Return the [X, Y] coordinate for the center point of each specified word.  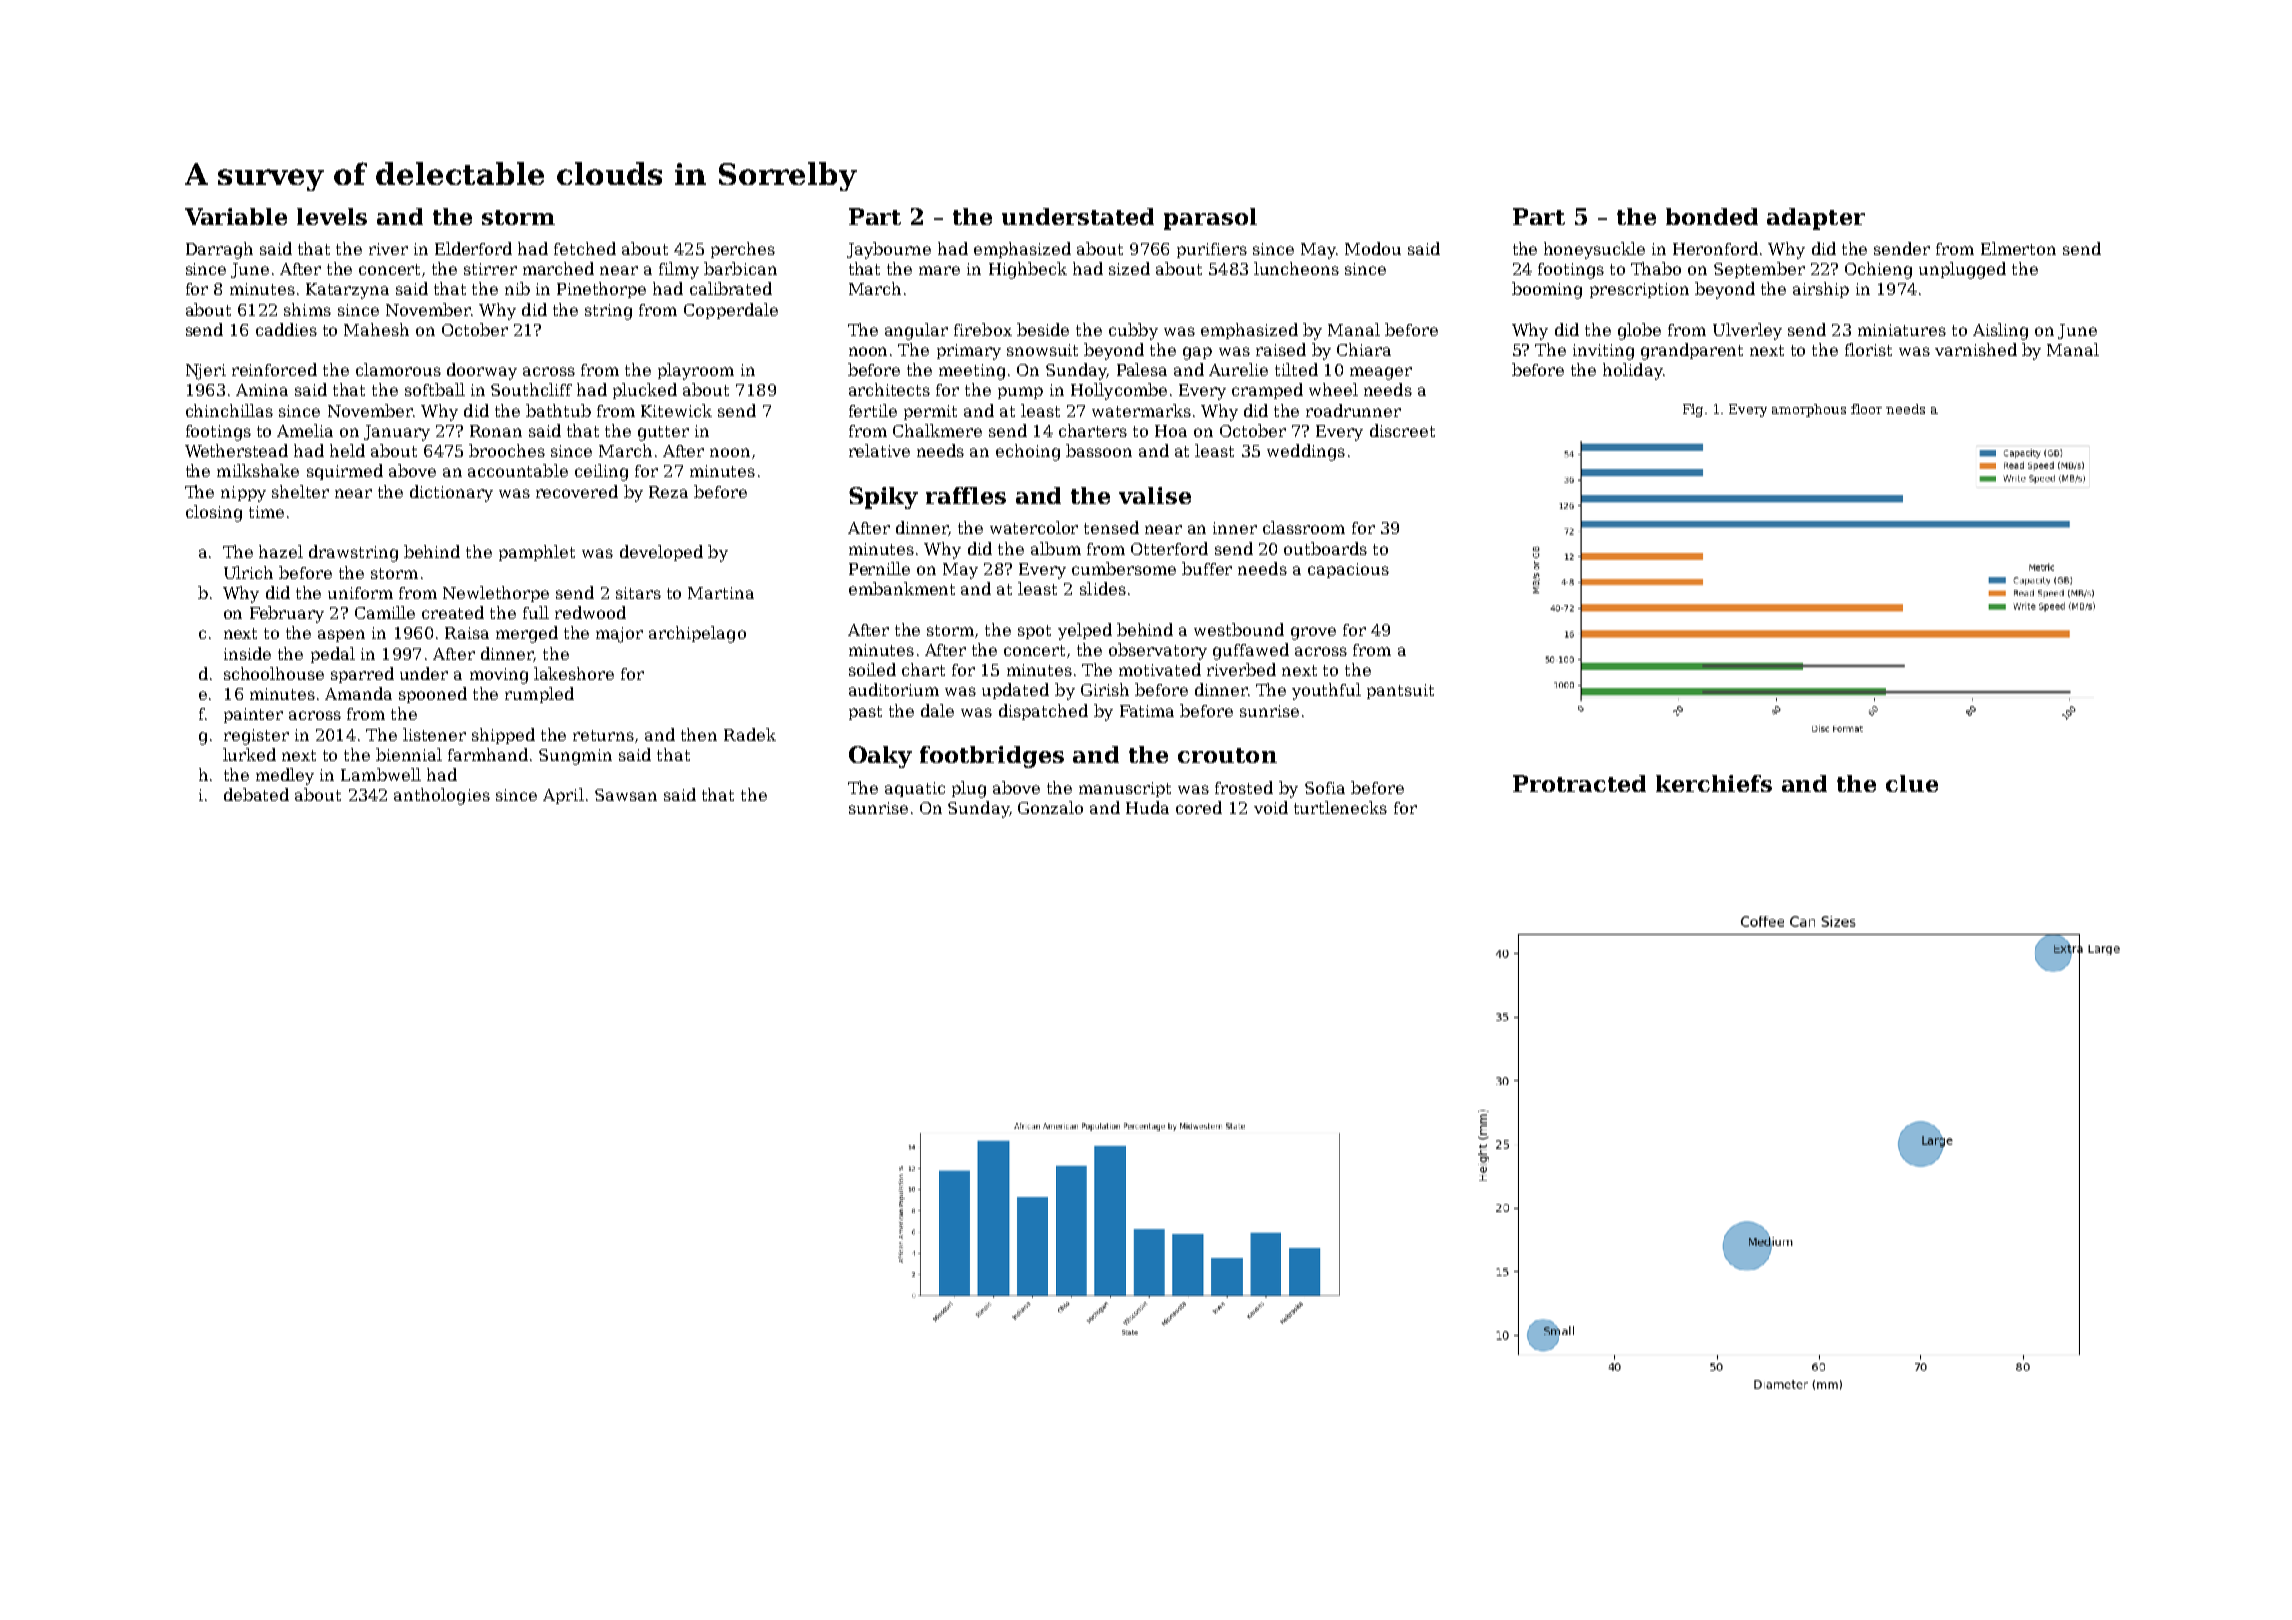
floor [1866, 409]
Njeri [206, 372]
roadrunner [1353, 410]
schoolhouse [274, 673]
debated [256, 794]
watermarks [1141, 410]
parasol [1210, 219]
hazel [281, 551]
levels [332, 216]
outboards [1325, 548]
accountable [518, 470]
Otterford [1169, 548]
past [865, 713]
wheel [1333, 389]
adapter [1816, 219]
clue [1912, 783]
